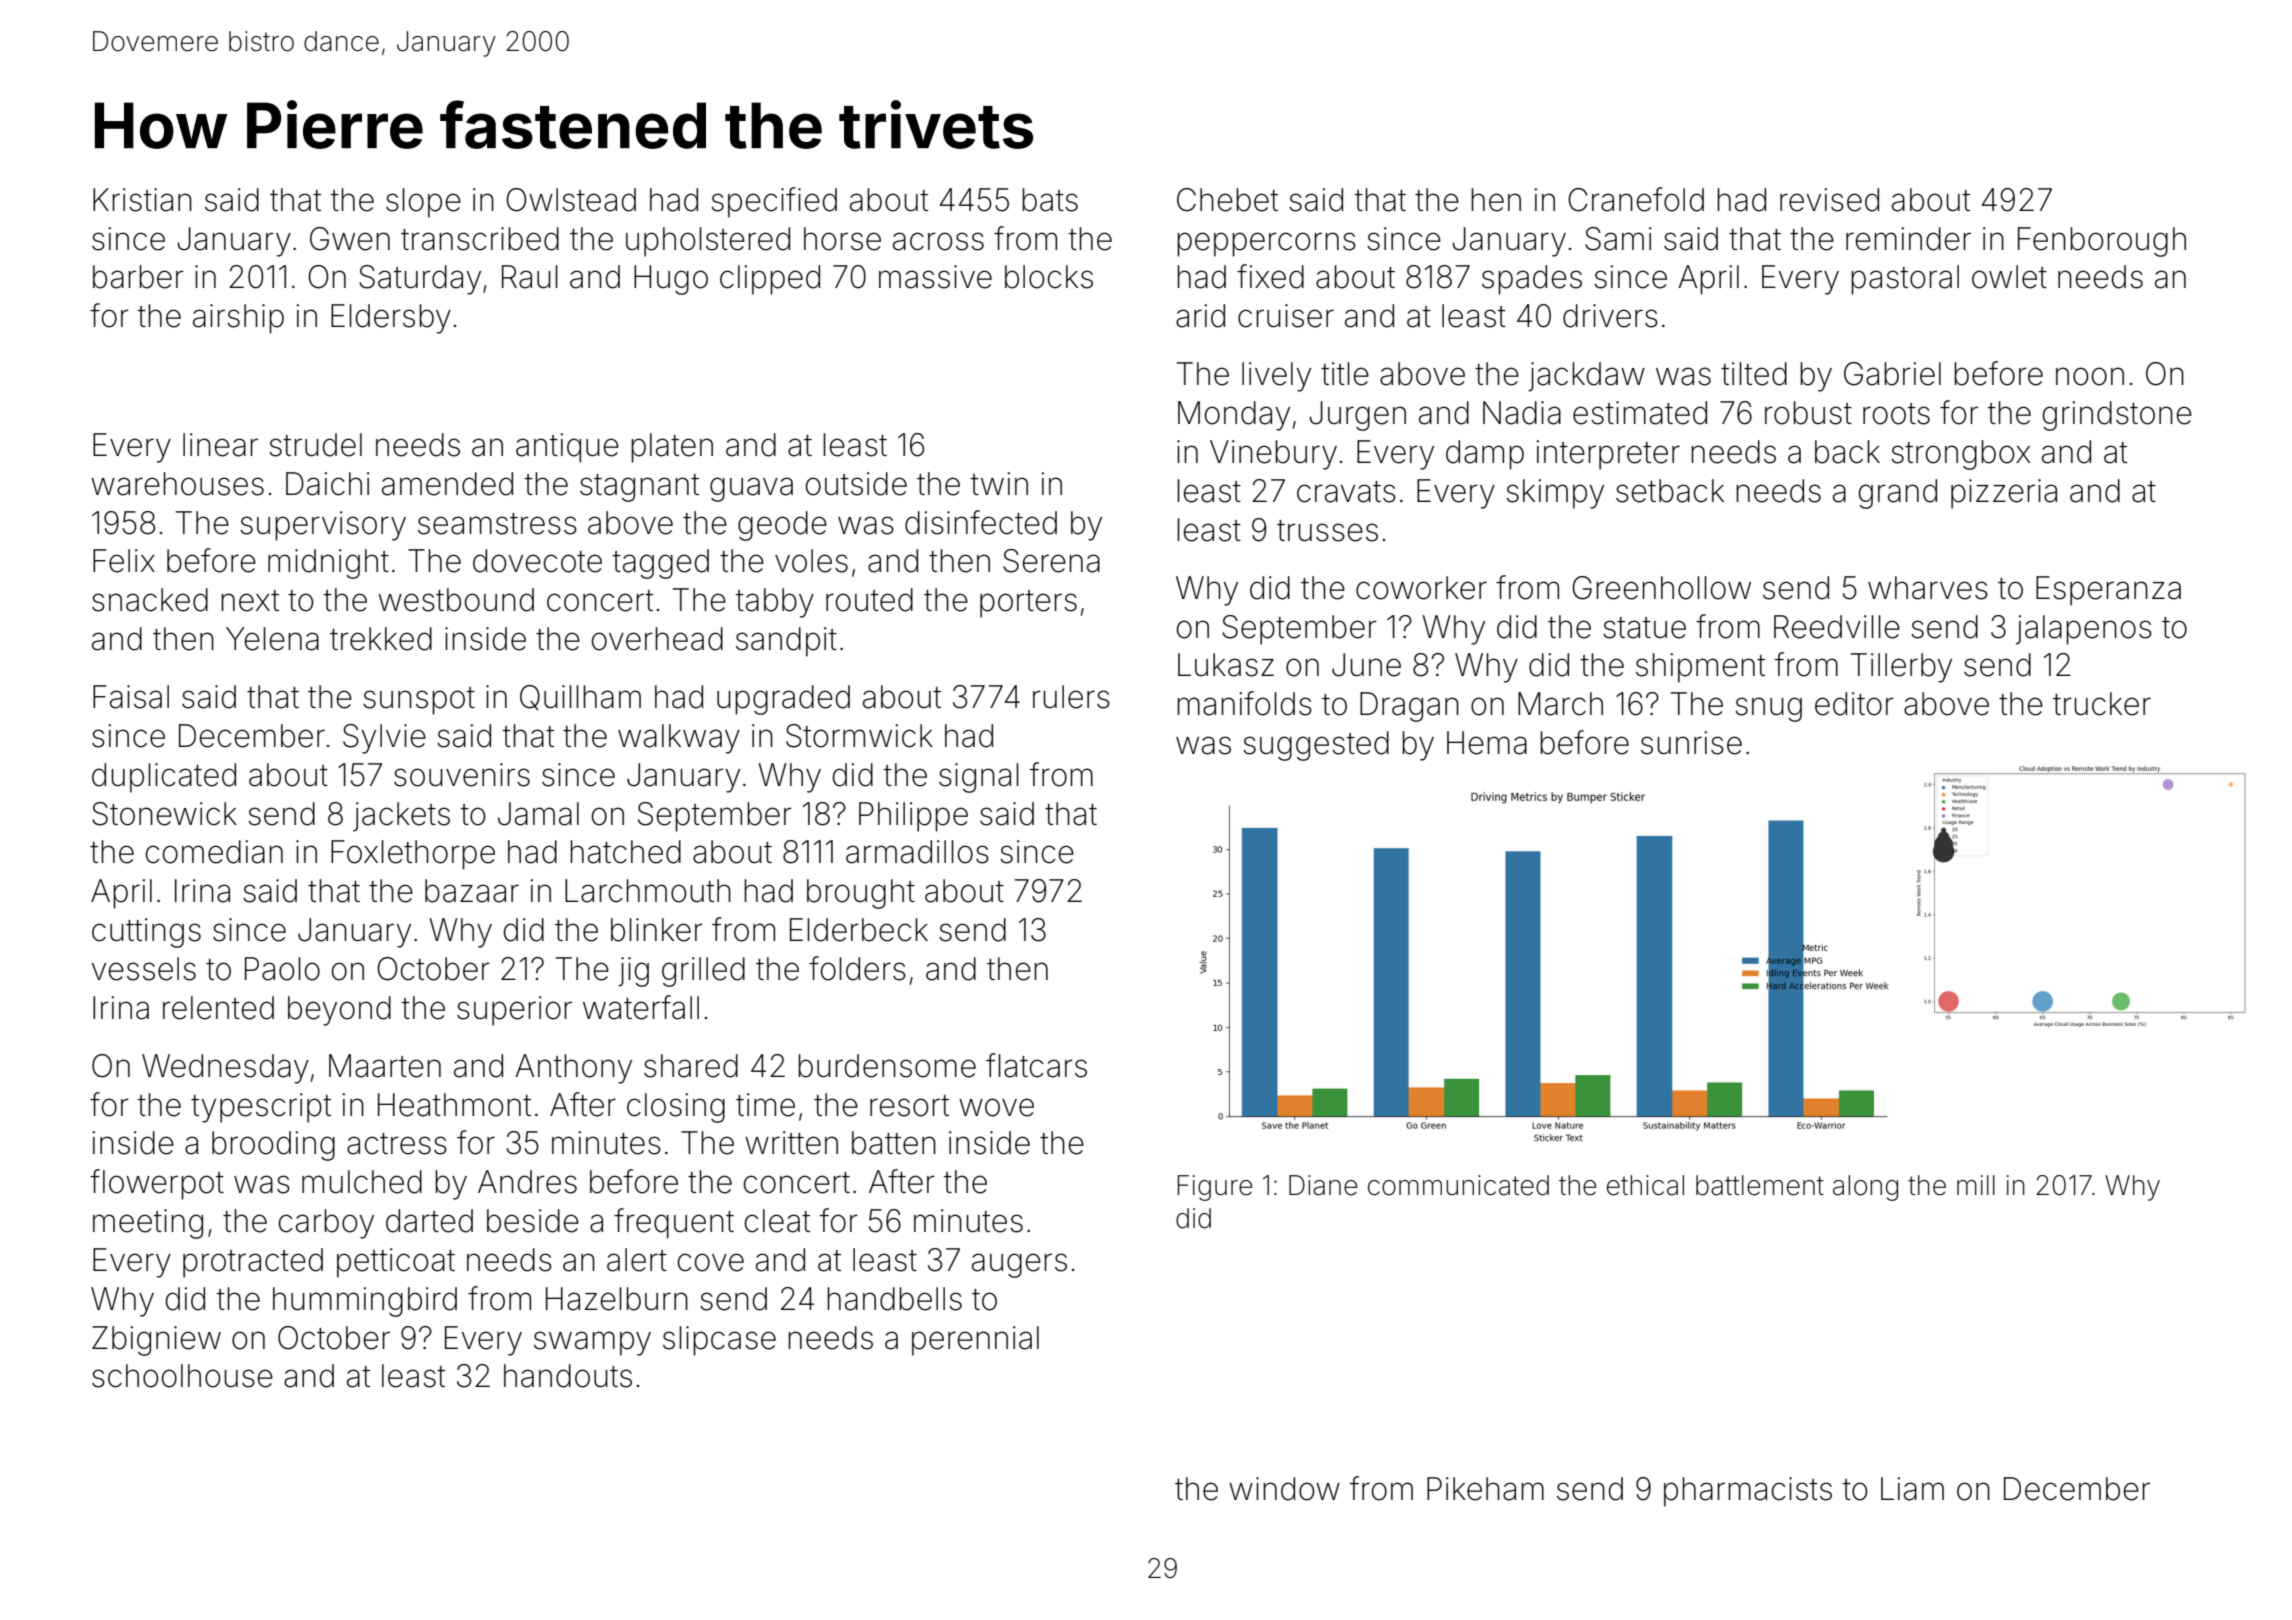  Describe the element at coordinates (580, 697) in the page. I see `Quillham` at that location.
